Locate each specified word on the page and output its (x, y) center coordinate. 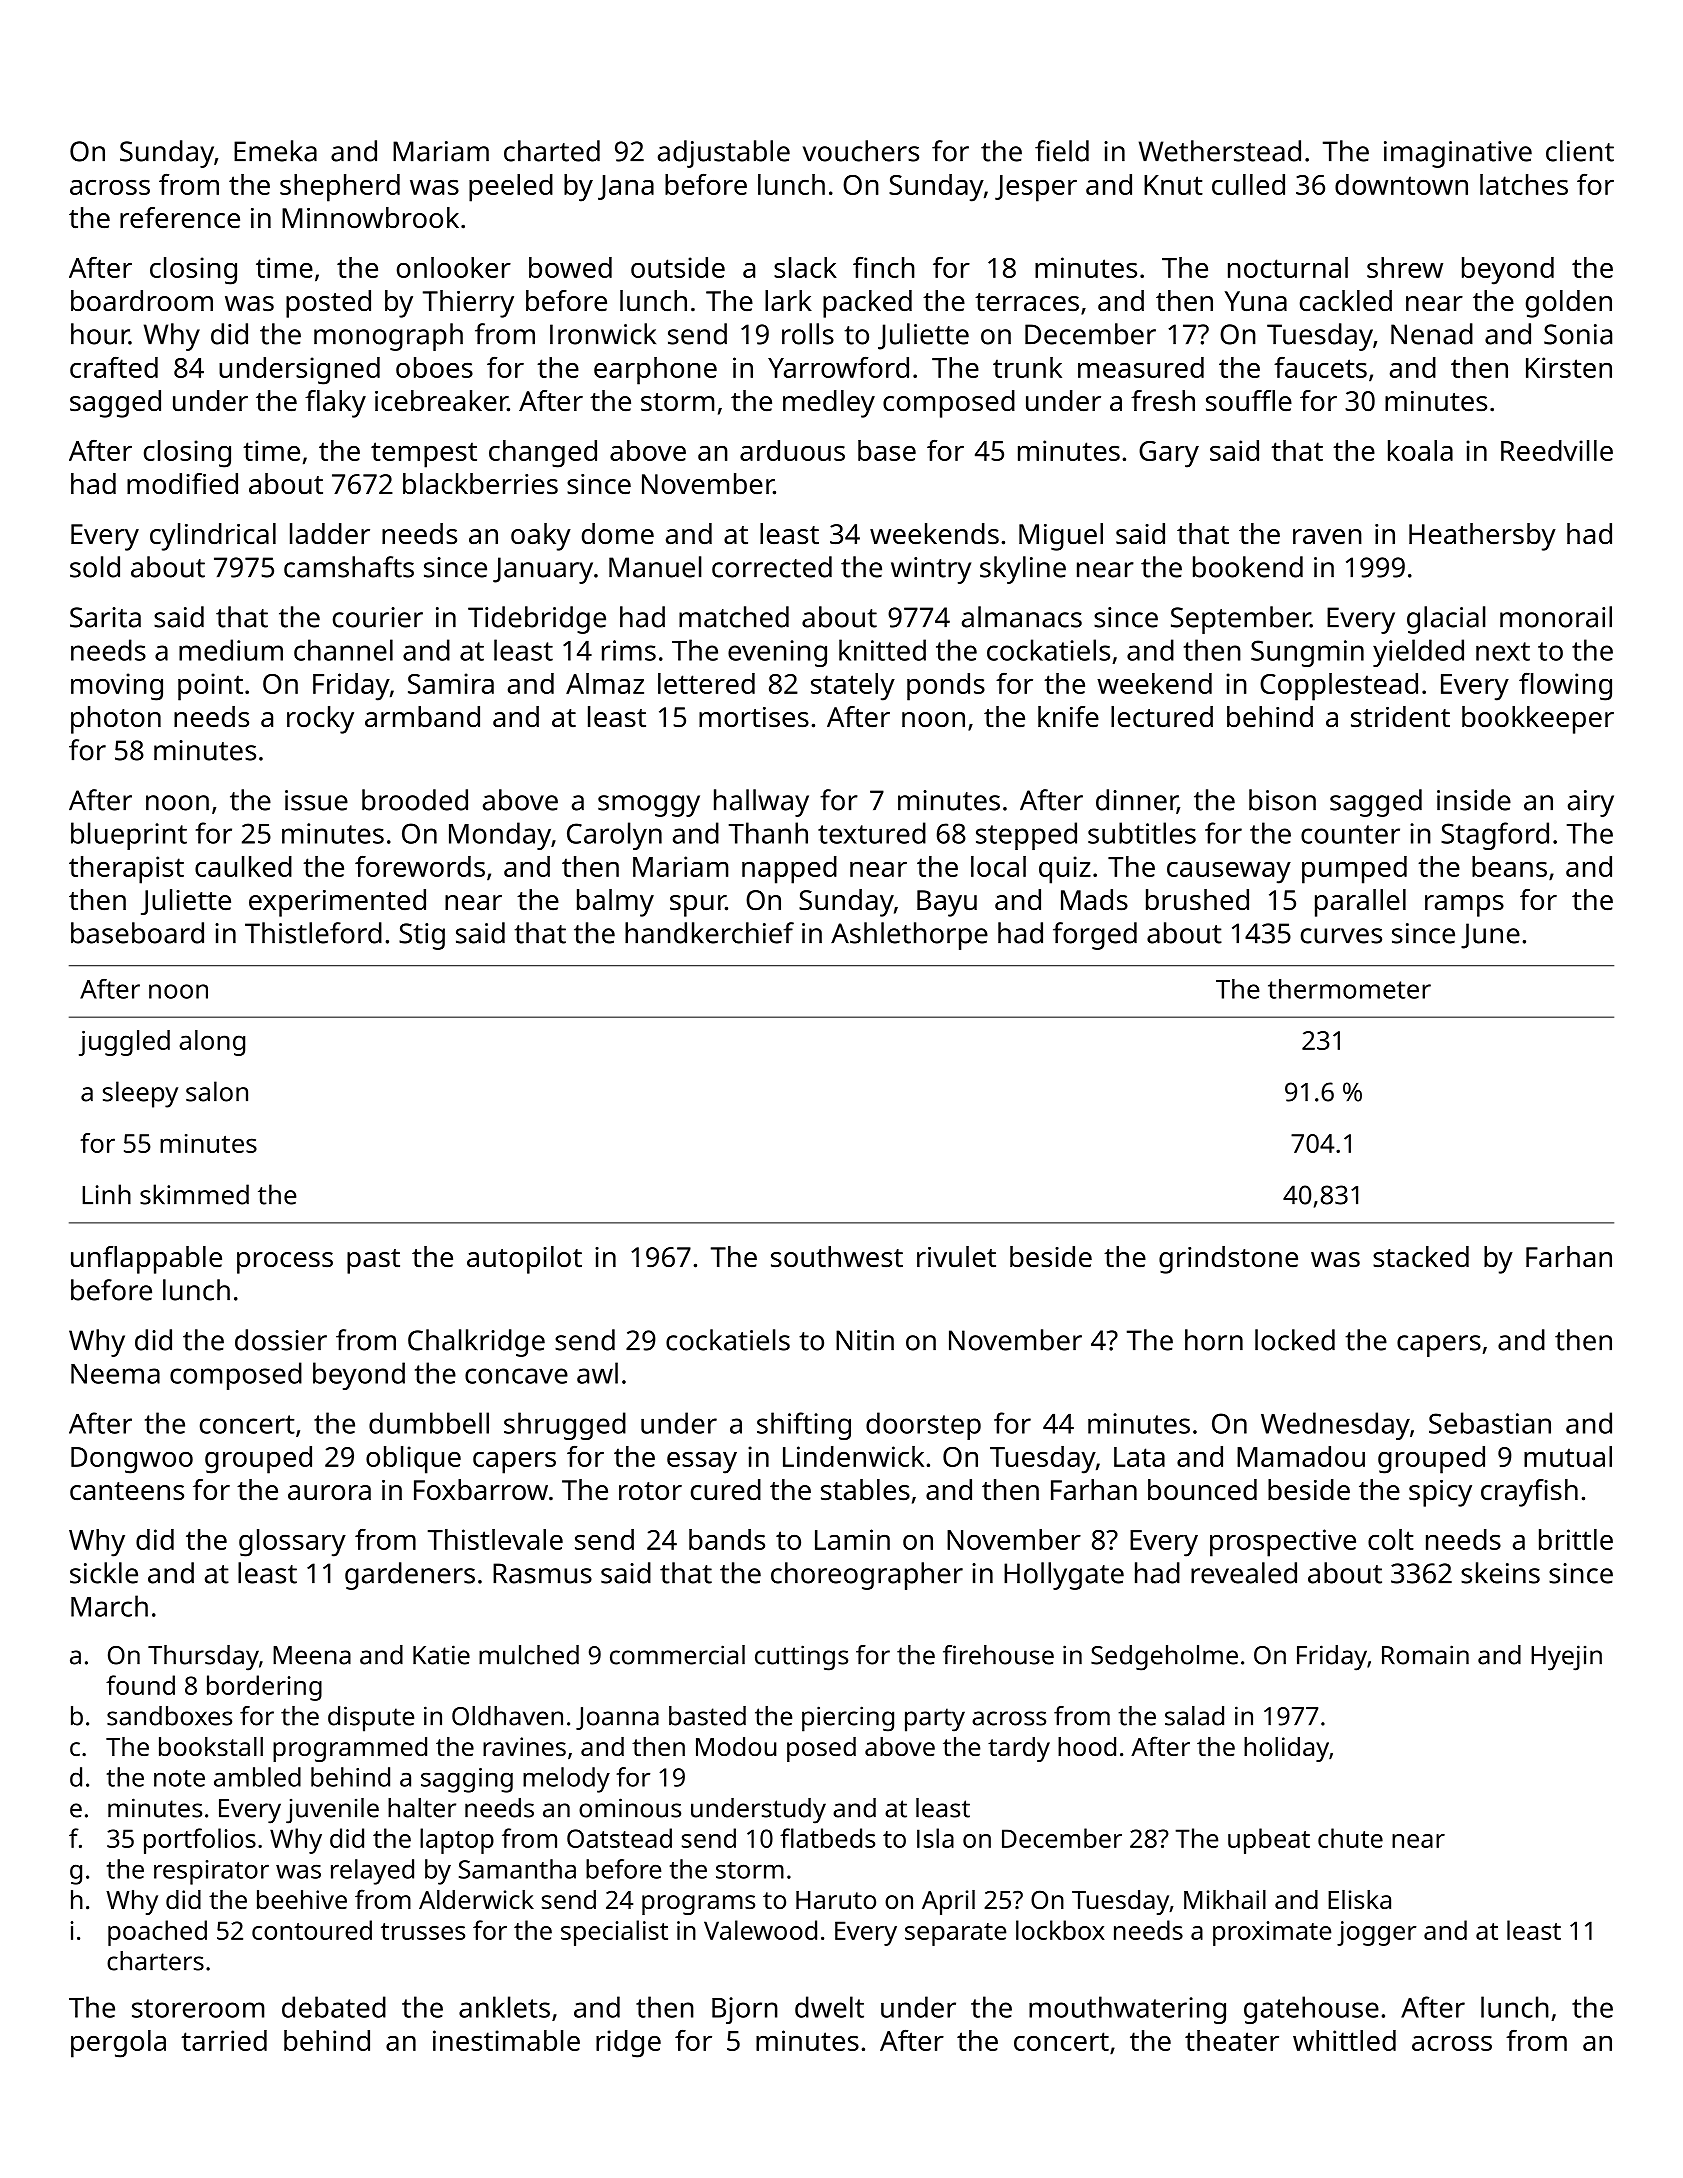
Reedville (1557, 450)
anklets (504, 2007)
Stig (422, 936)
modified (182, 484)
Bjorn (745, 2010)
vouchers (861, 151)
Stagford (1495, 836)
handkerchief (709, 933)
